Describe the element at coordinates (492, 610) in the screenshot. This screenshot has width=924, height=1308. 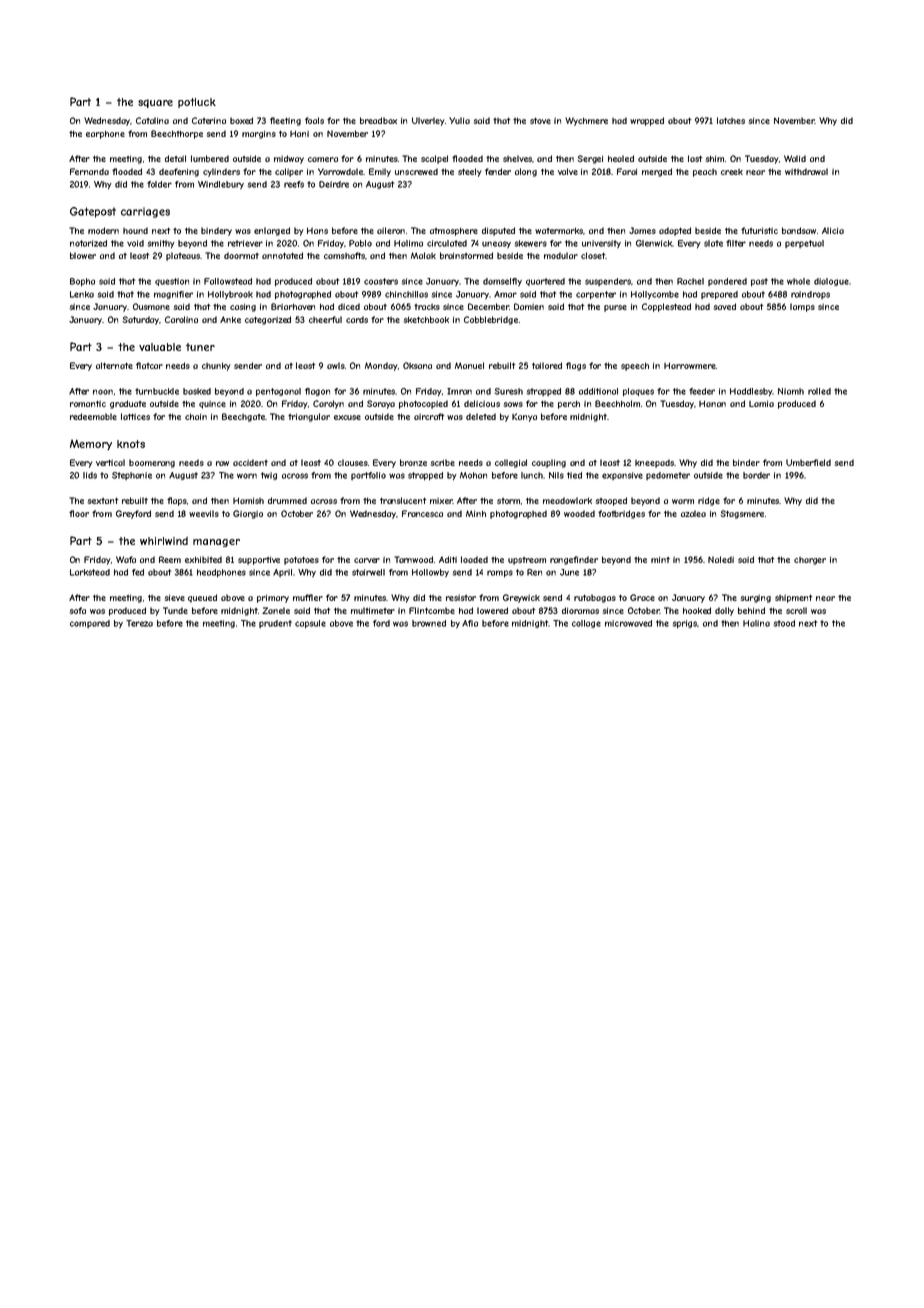
I see `lowered` at that location.
